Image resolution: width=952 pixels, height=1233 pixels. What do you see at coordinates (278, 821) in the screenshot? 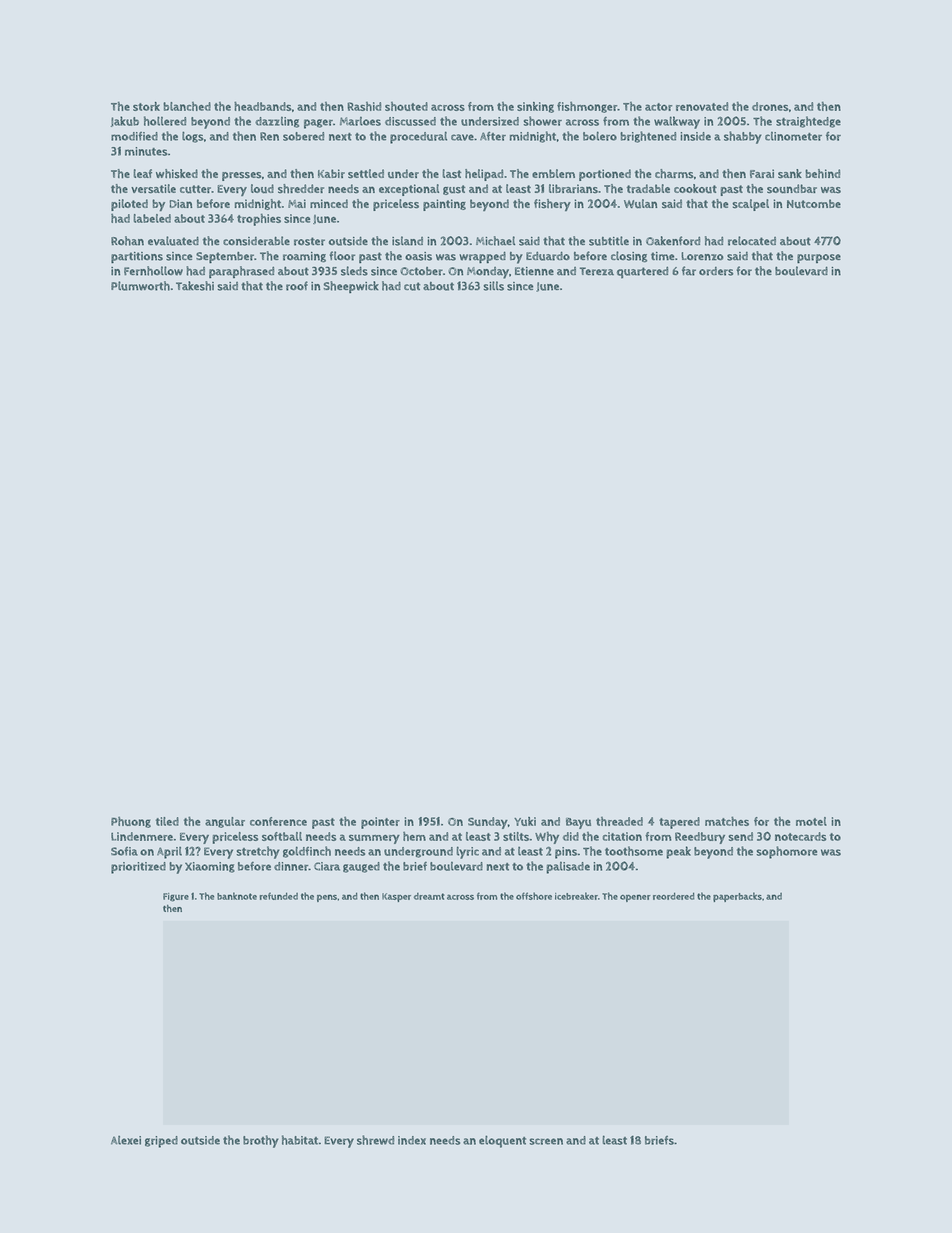
I see `conference` at bounding box center [278, 821].
